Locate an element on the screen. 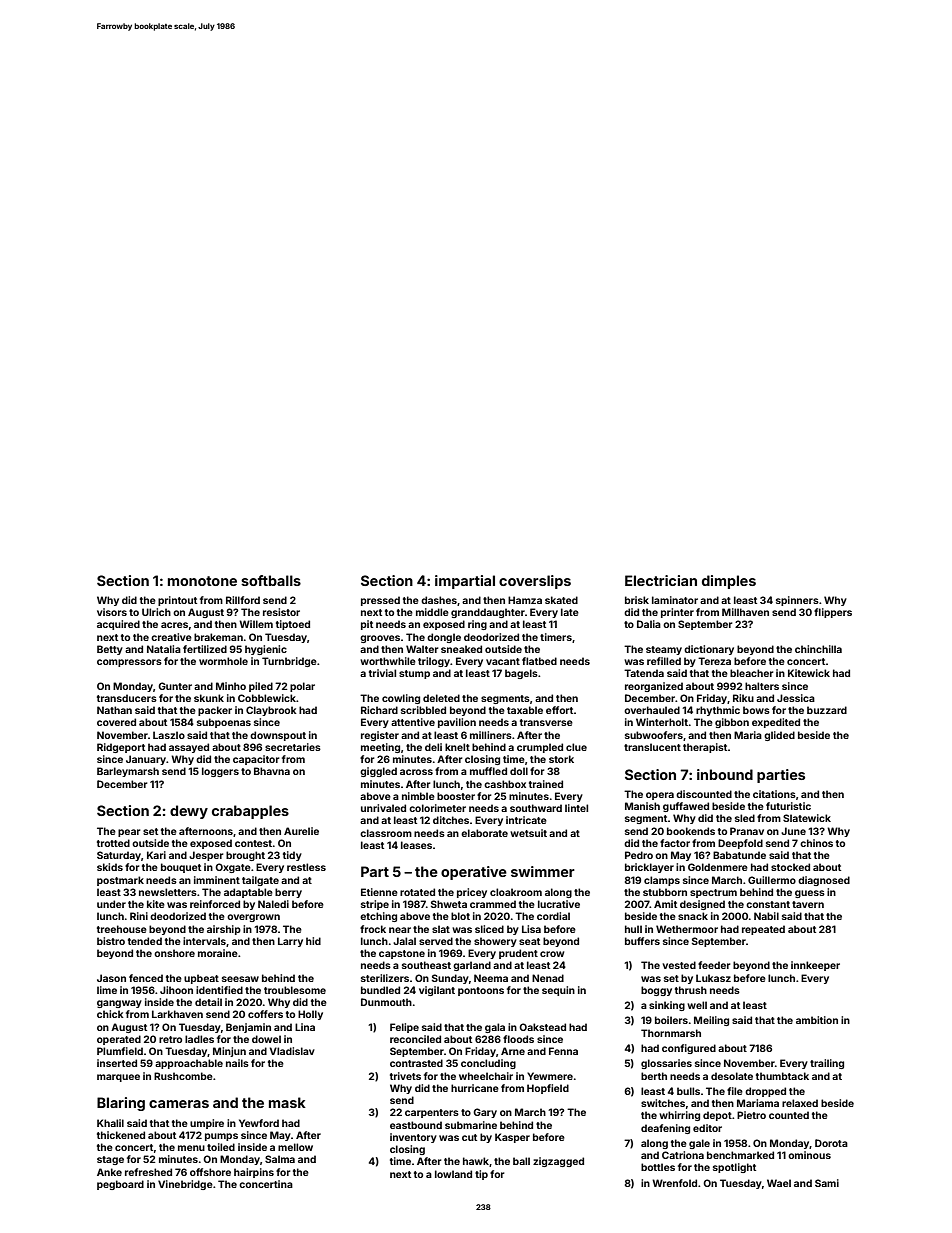 The width and height of the screenshot is (952, 1233). dewy is located at coordinates (189, 812).
